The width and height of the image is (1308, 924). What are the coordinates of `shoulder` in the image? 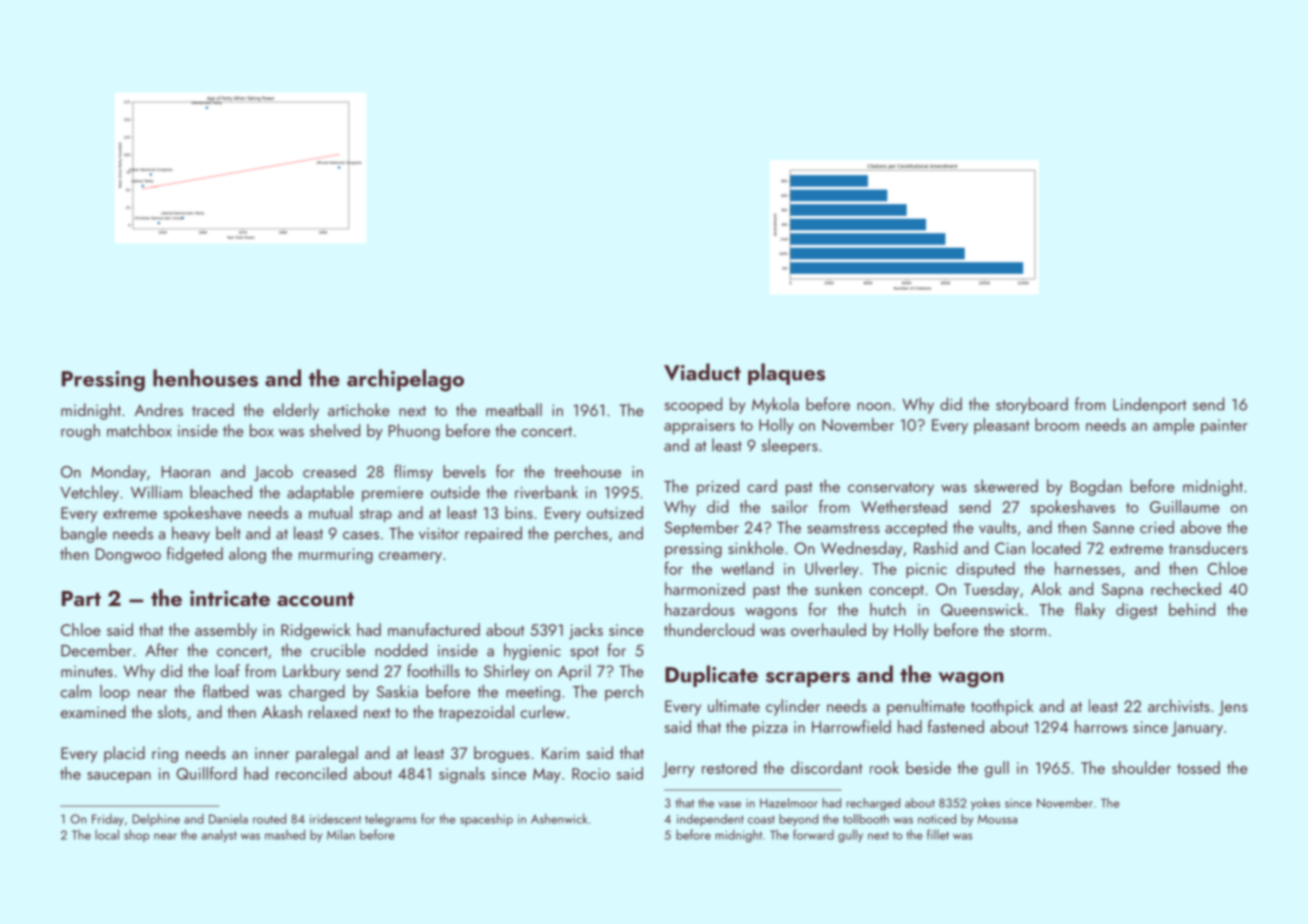 It's located at (1141, 767).
